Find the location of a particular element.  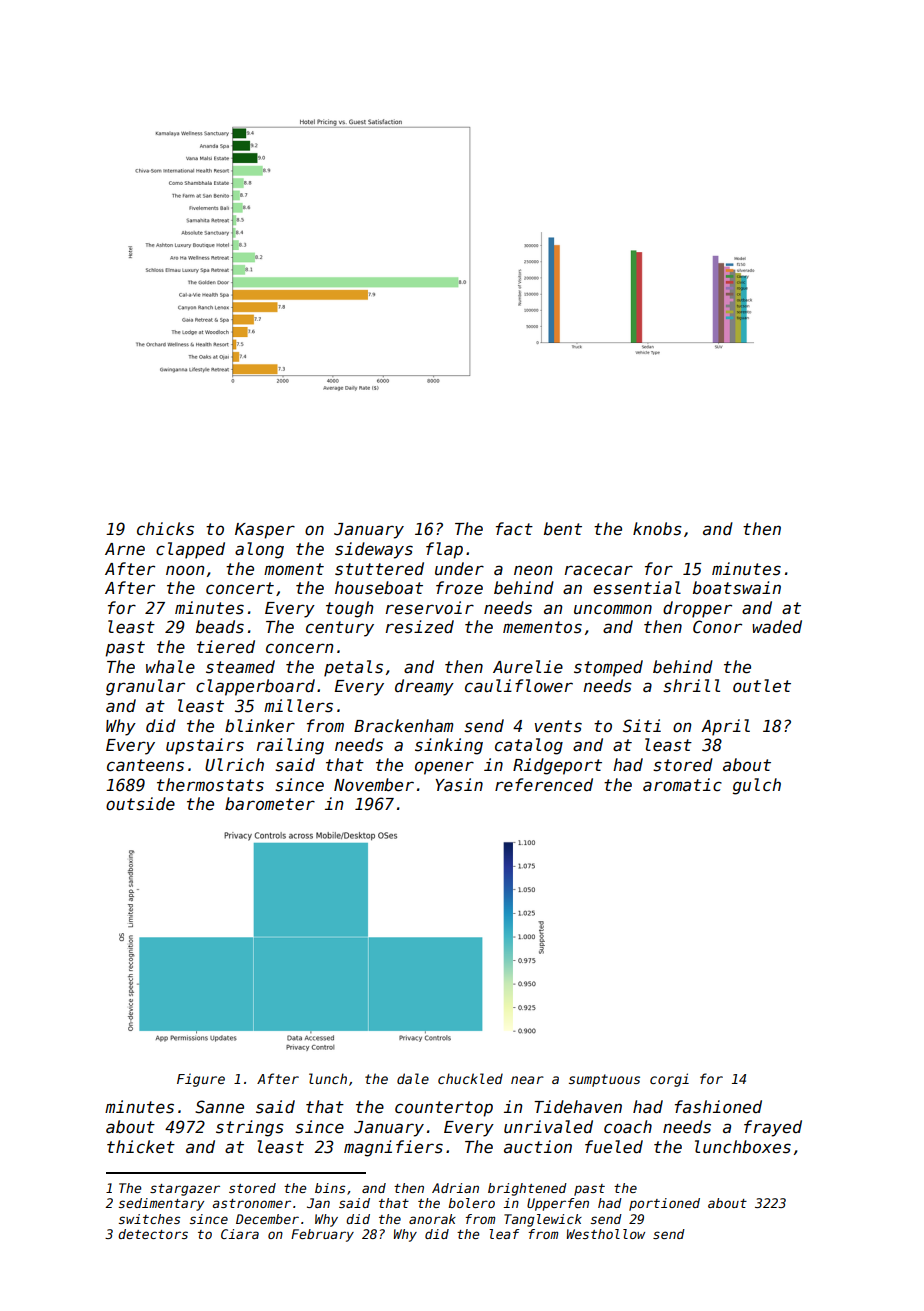

anorak is located at coordinates (432, 1219).
